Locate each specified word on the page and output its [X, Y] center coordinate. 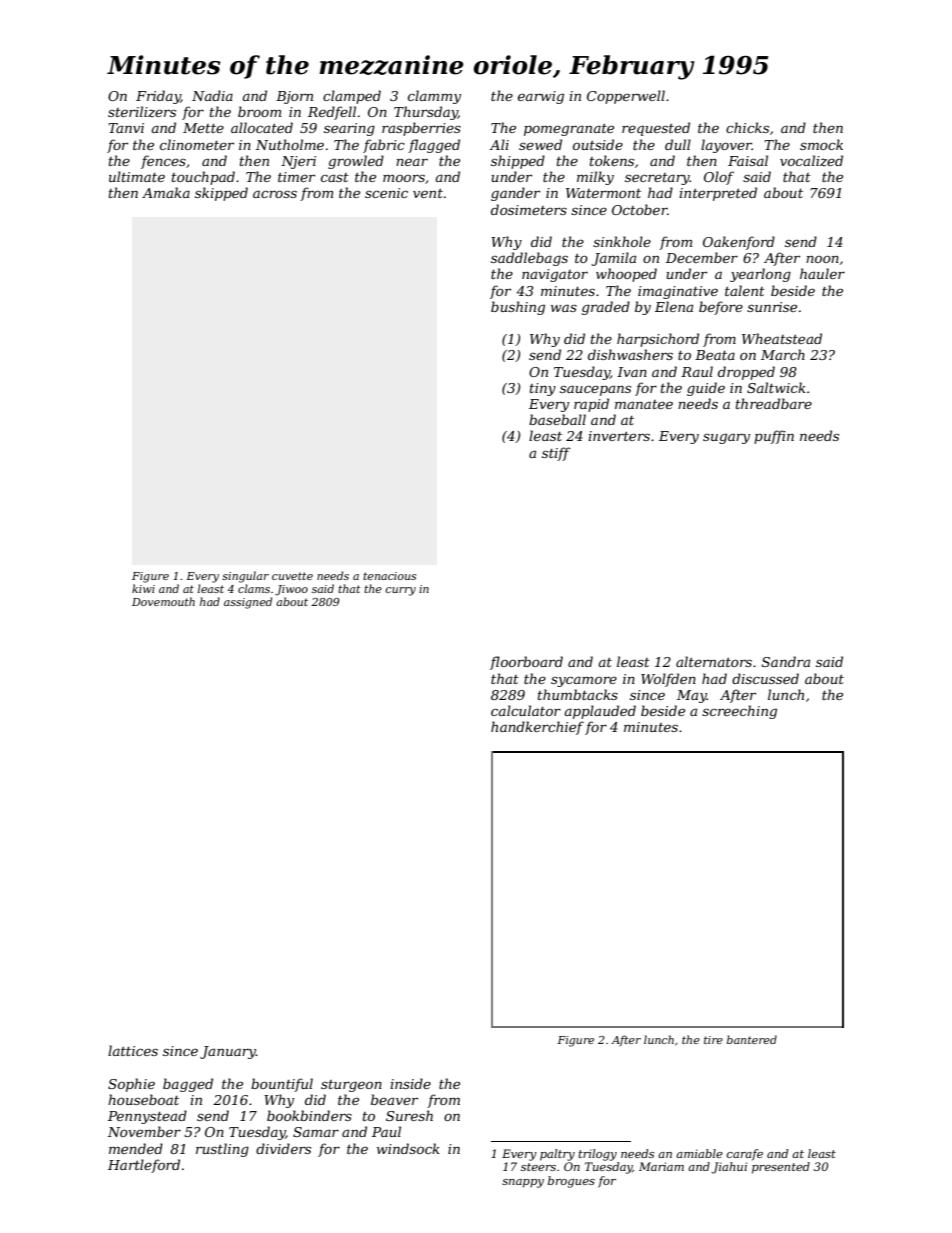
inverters [619, 436]
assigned [248, 603]
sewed [540, 144]
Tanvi [126, 128]
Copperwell [626, 97]
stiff [556, 454]
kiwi [143, 588]
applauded [600, 712]
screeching [739, 712]
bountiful [282, 1085]
